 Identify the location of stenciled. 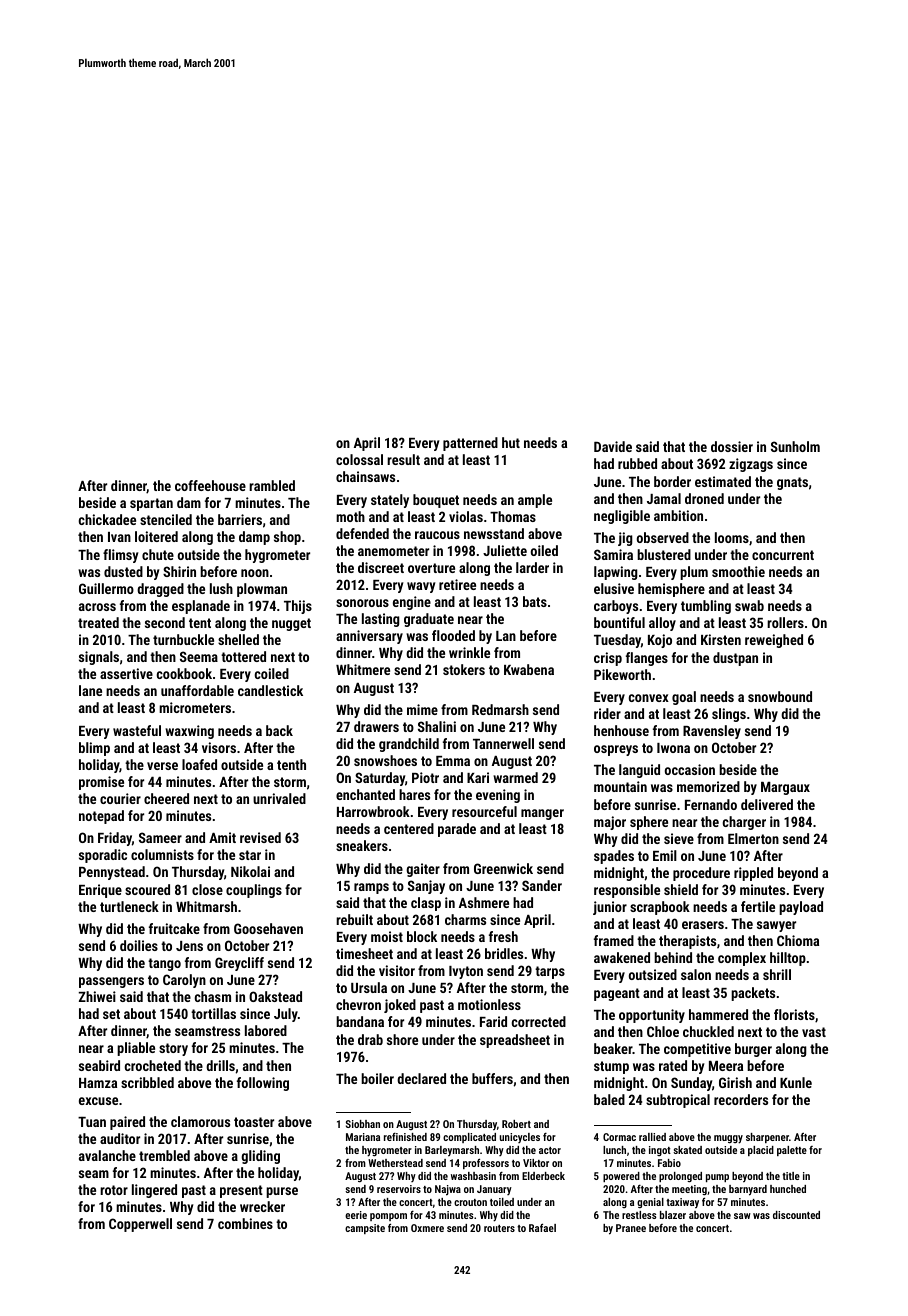
(166, 519).
